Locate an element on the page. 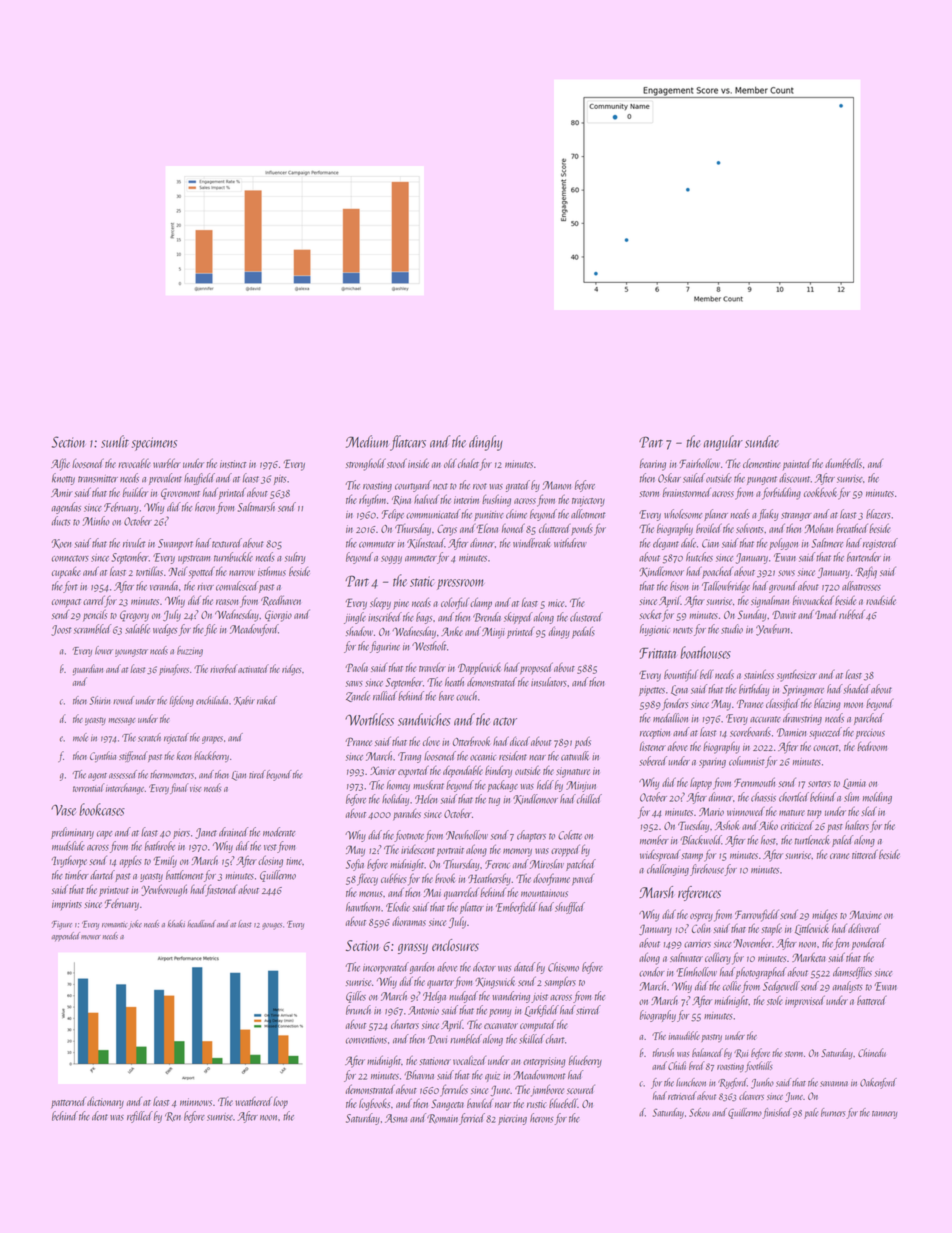 This image has height=1233, width=952. patterned is located at coordinates (68, 1102).
